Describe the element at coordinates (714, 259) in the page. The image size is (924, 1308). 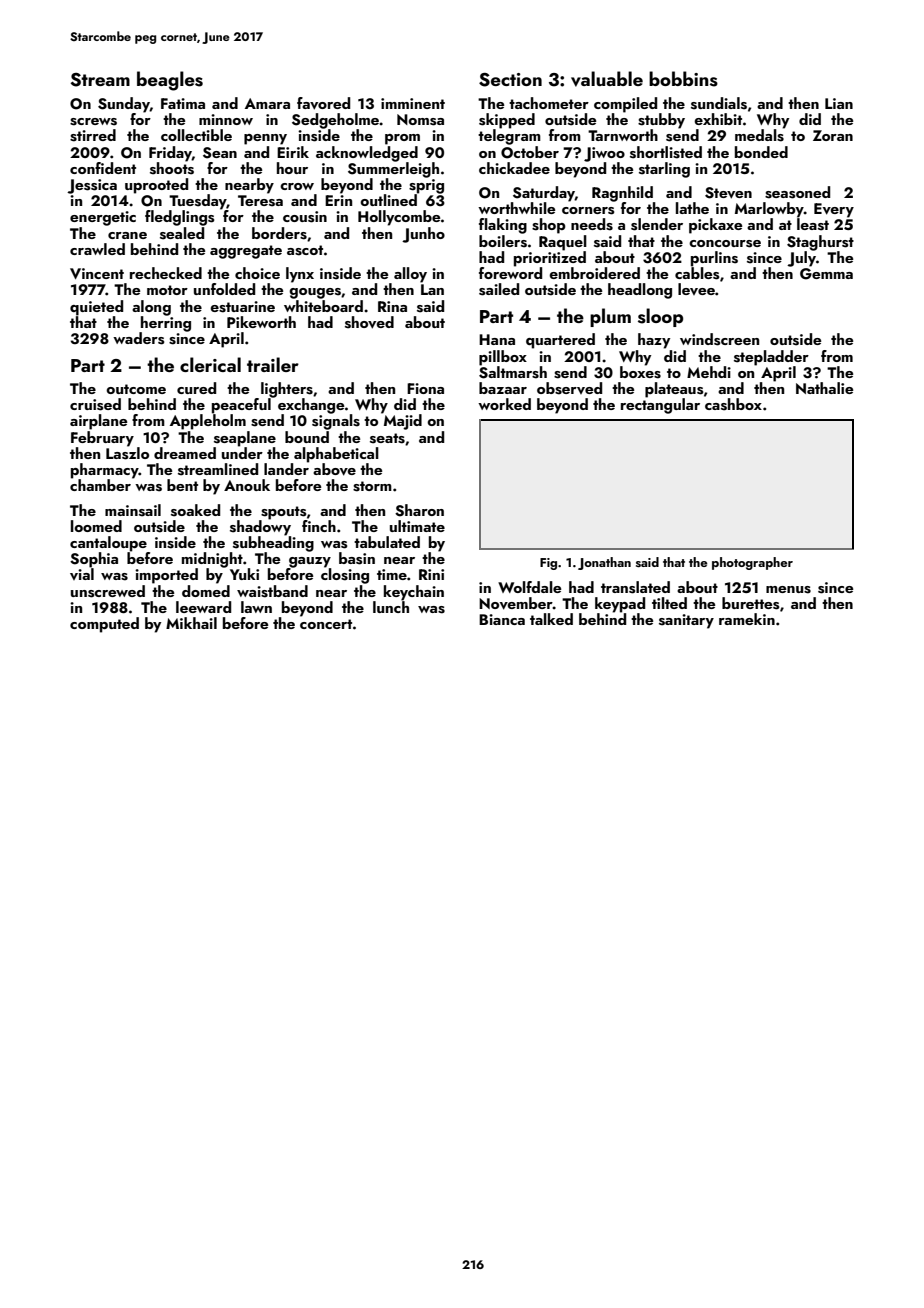
I see `purlins` at that location.
